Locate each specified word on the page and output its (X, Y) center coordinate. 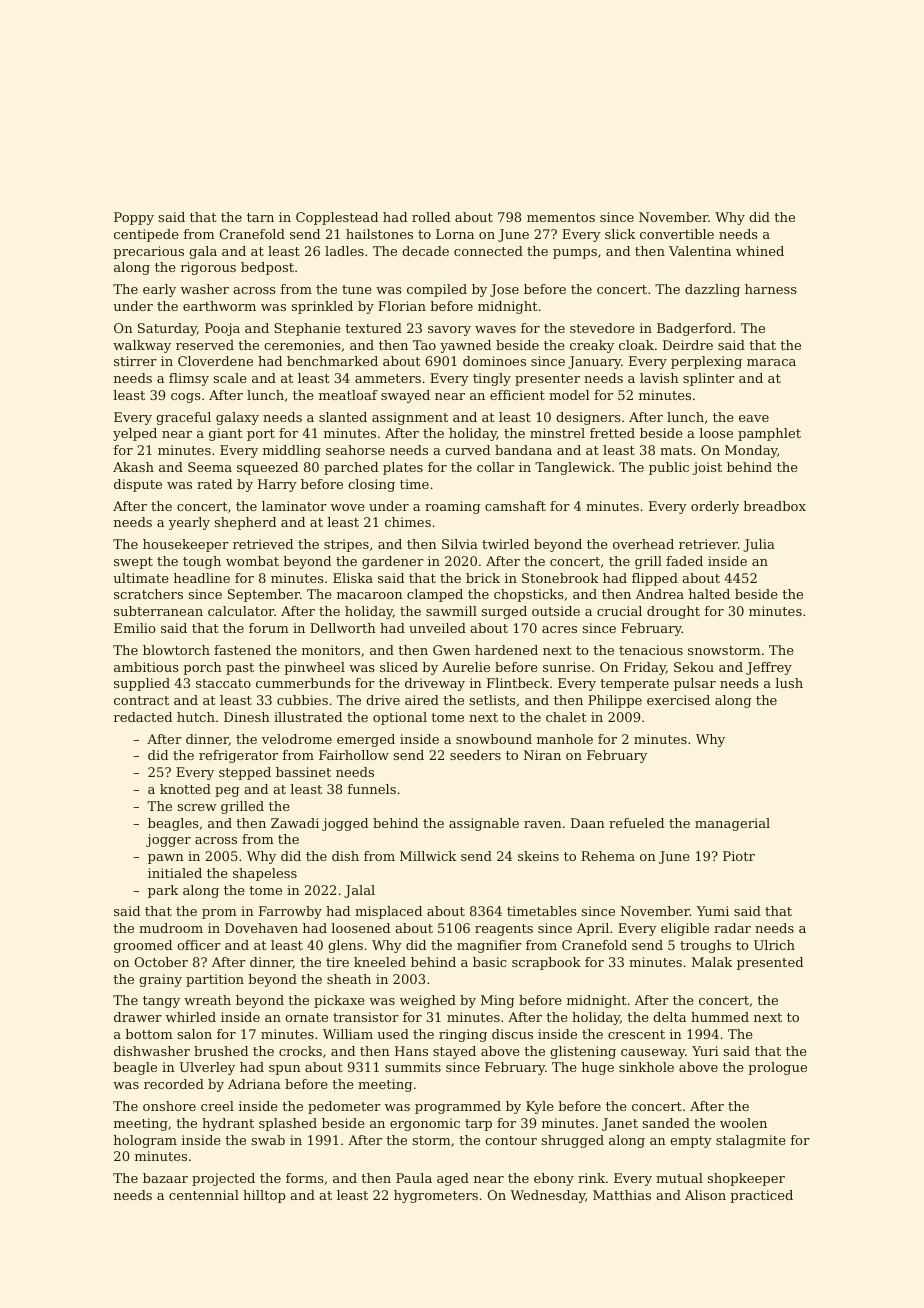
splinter (709, 379)
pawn (166, 859)
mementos (561, 217)
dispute (138, 485)
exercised (678, 700)
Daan (588, 823)
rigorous (208, 268)
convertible (677, 234)
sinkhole (646, 1067)
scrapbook (546, 963)
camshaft (515, 506)
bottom (149, 1034)
